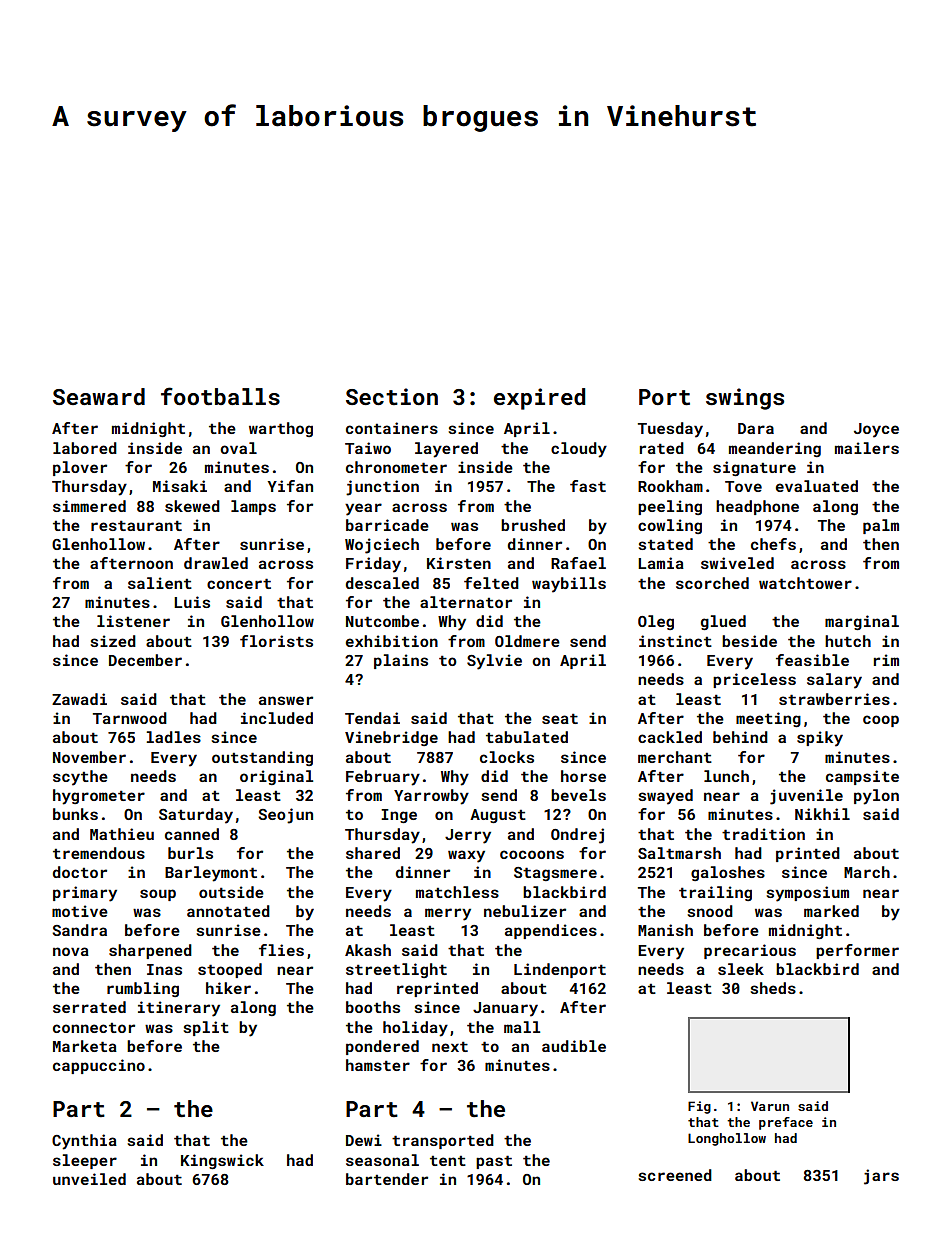 This image has width=952, height=1233. What do you see at coordinates (392, 396) in the image?
I see `Section` at bounding box center [392, 396].
